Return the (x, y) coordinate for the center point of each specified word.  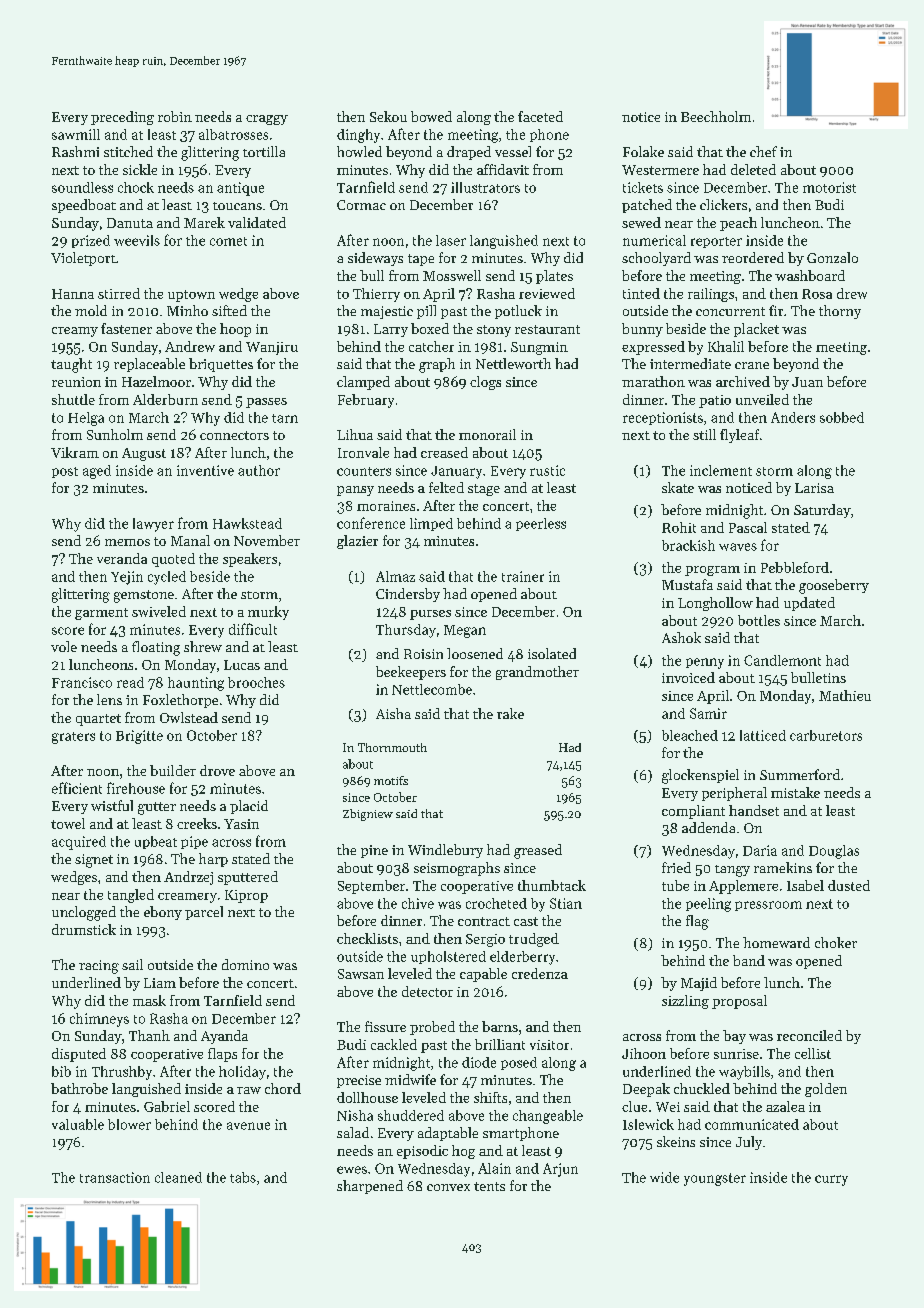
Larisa (814, 488)
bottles (759, 620)
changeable (548, 1117)
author (259, 470)
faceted (540, 116)
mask (149, 1000)
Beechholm (716, 116)
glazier (357, 542)
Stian (566, 903)
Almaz (395, 576)
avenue (248, 1126)
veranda (122, 558)
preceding (122, 118)
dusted (849, 885)
